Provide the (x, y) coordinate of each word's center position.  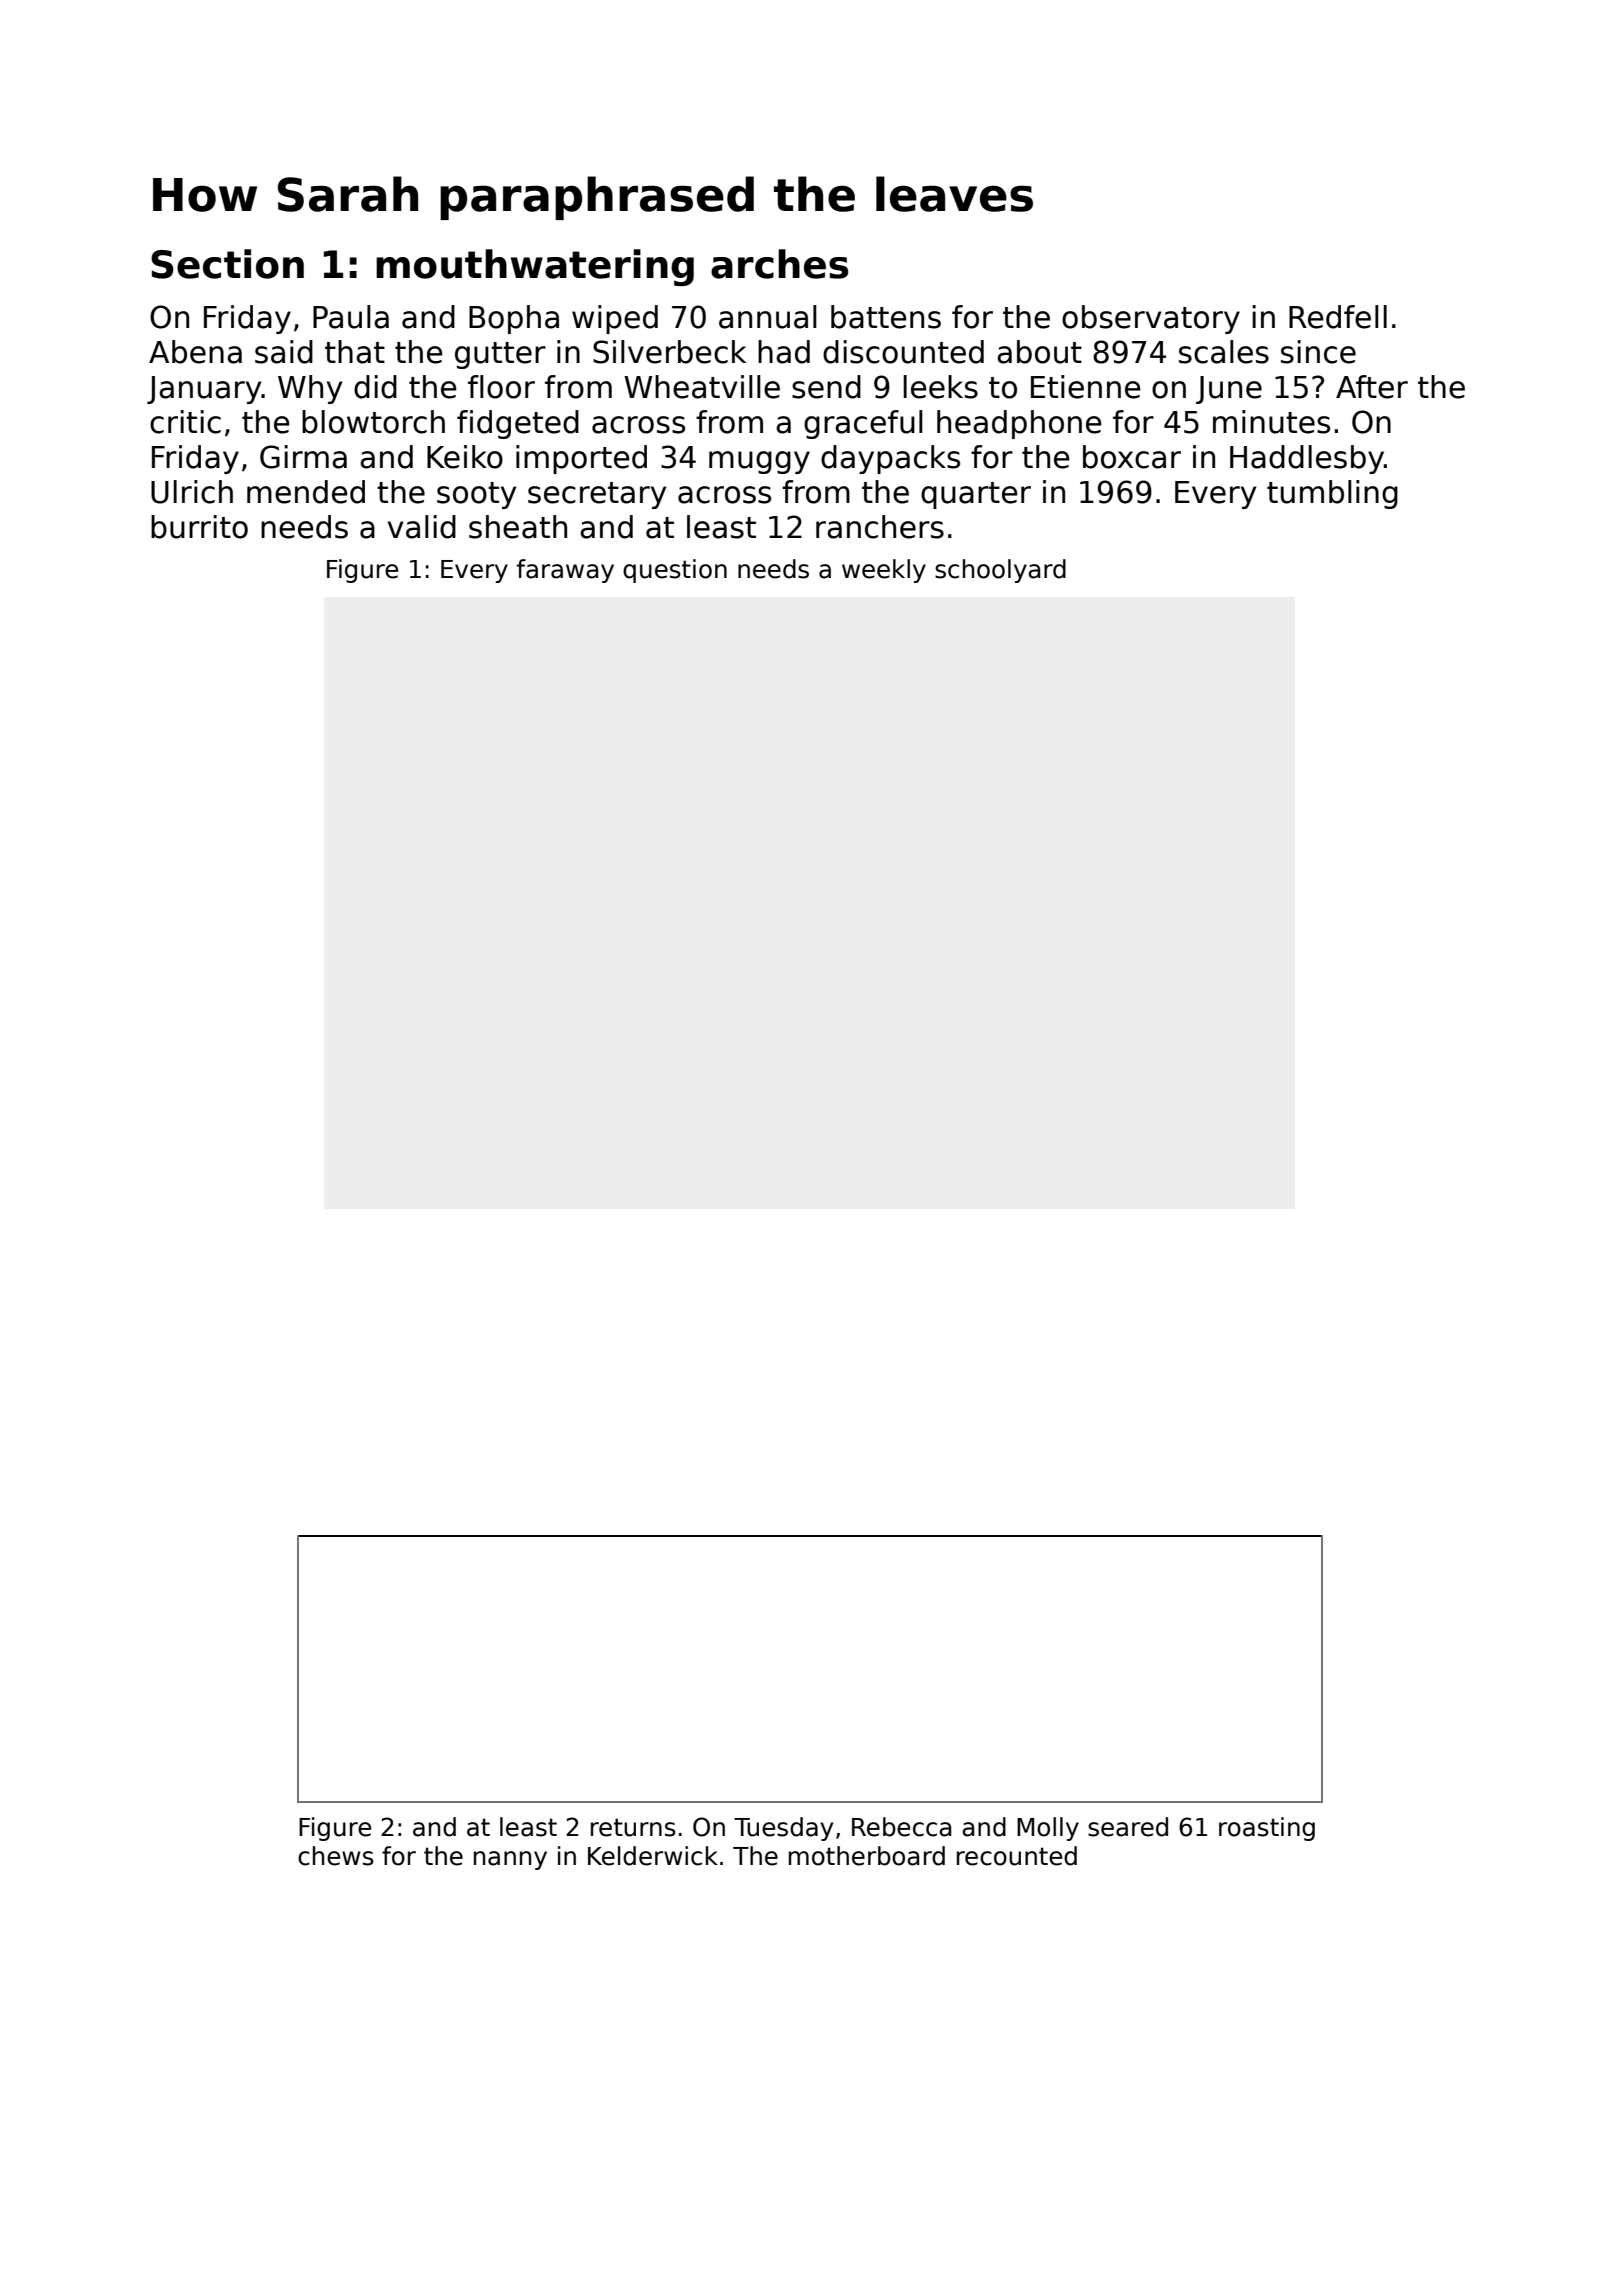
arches (780, 264)
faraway (565, 571)
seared (1128, 1827)
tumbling (1332, 494)
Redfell (1338, 317)
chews (336, 1856)
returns (633, 1827)
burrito (199, 527)
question (675, 571)
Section (227, 264)
